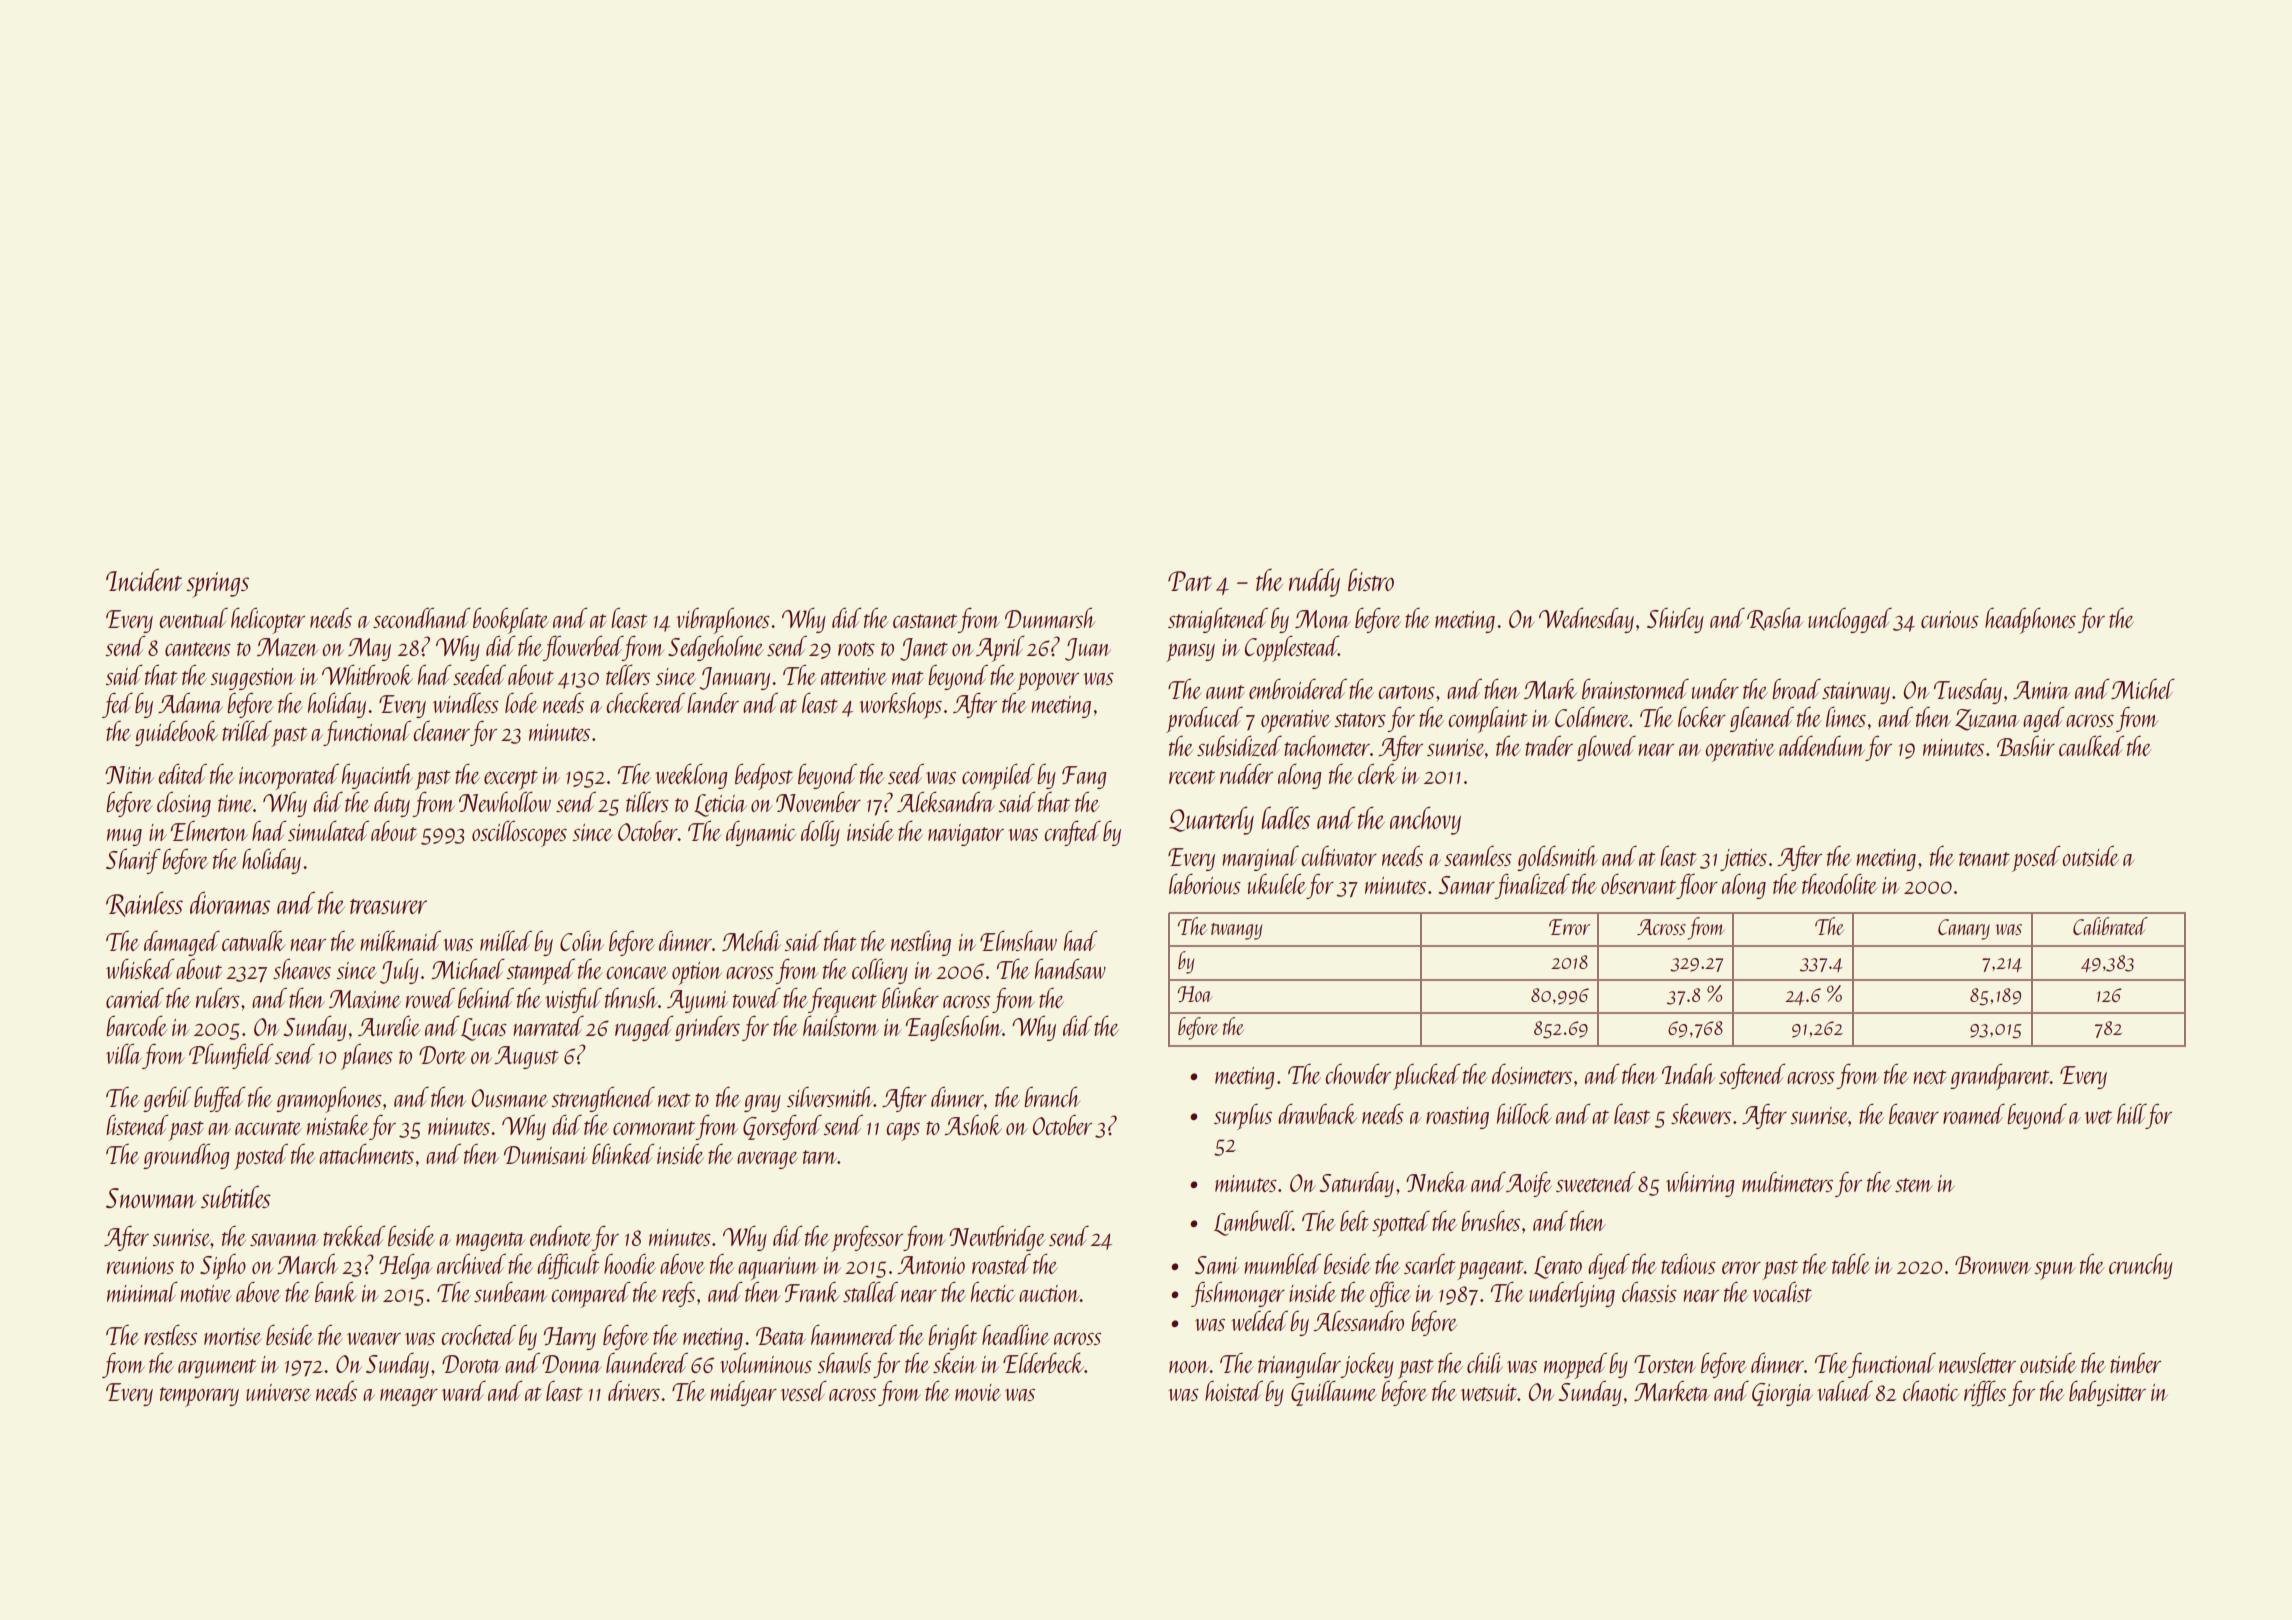 The height and width of the screenshot is (1620, 2292). I want to click on cleaner, so click(441, 731).
